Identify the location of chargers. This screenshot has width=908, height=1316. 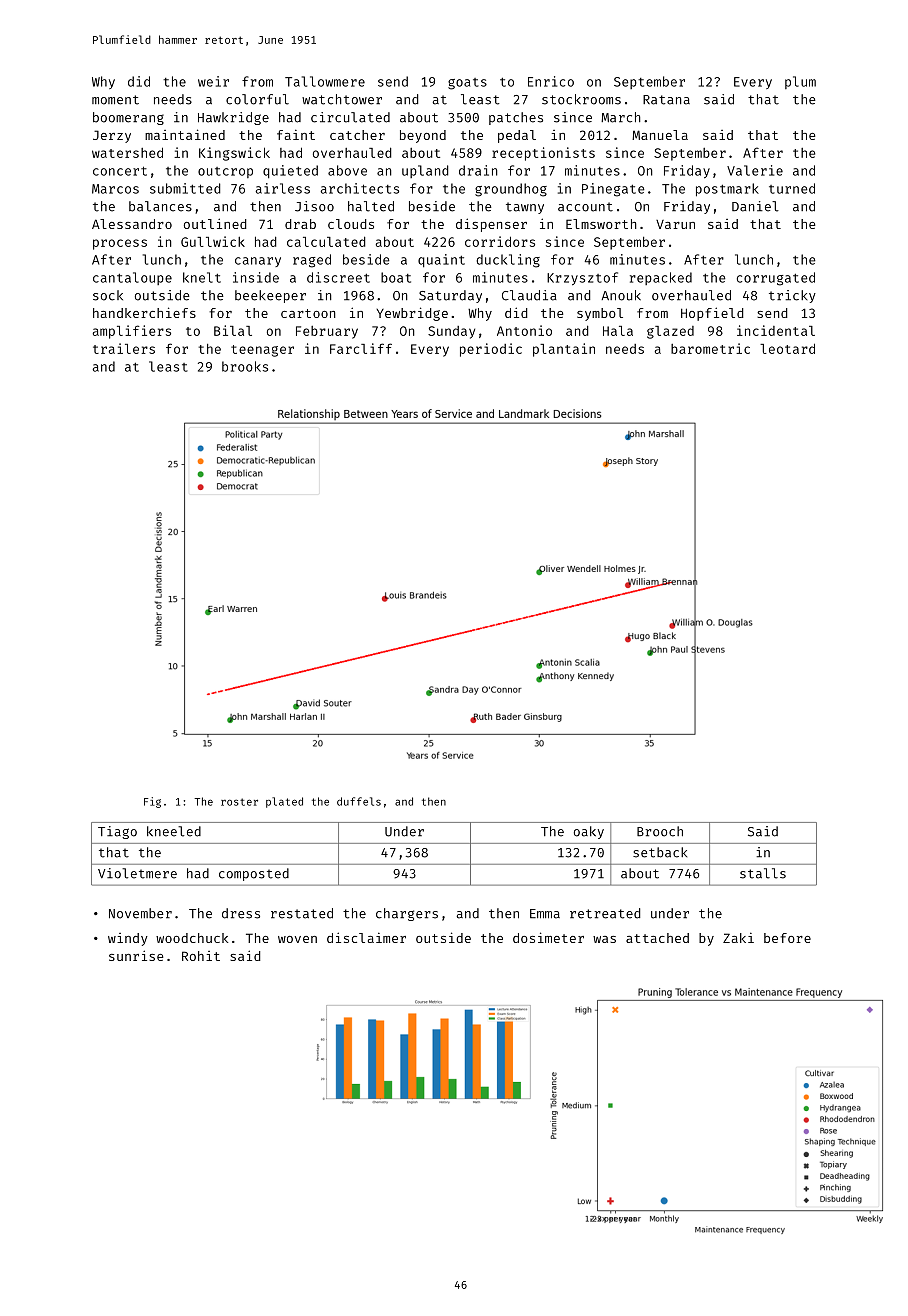
(407, 914).
